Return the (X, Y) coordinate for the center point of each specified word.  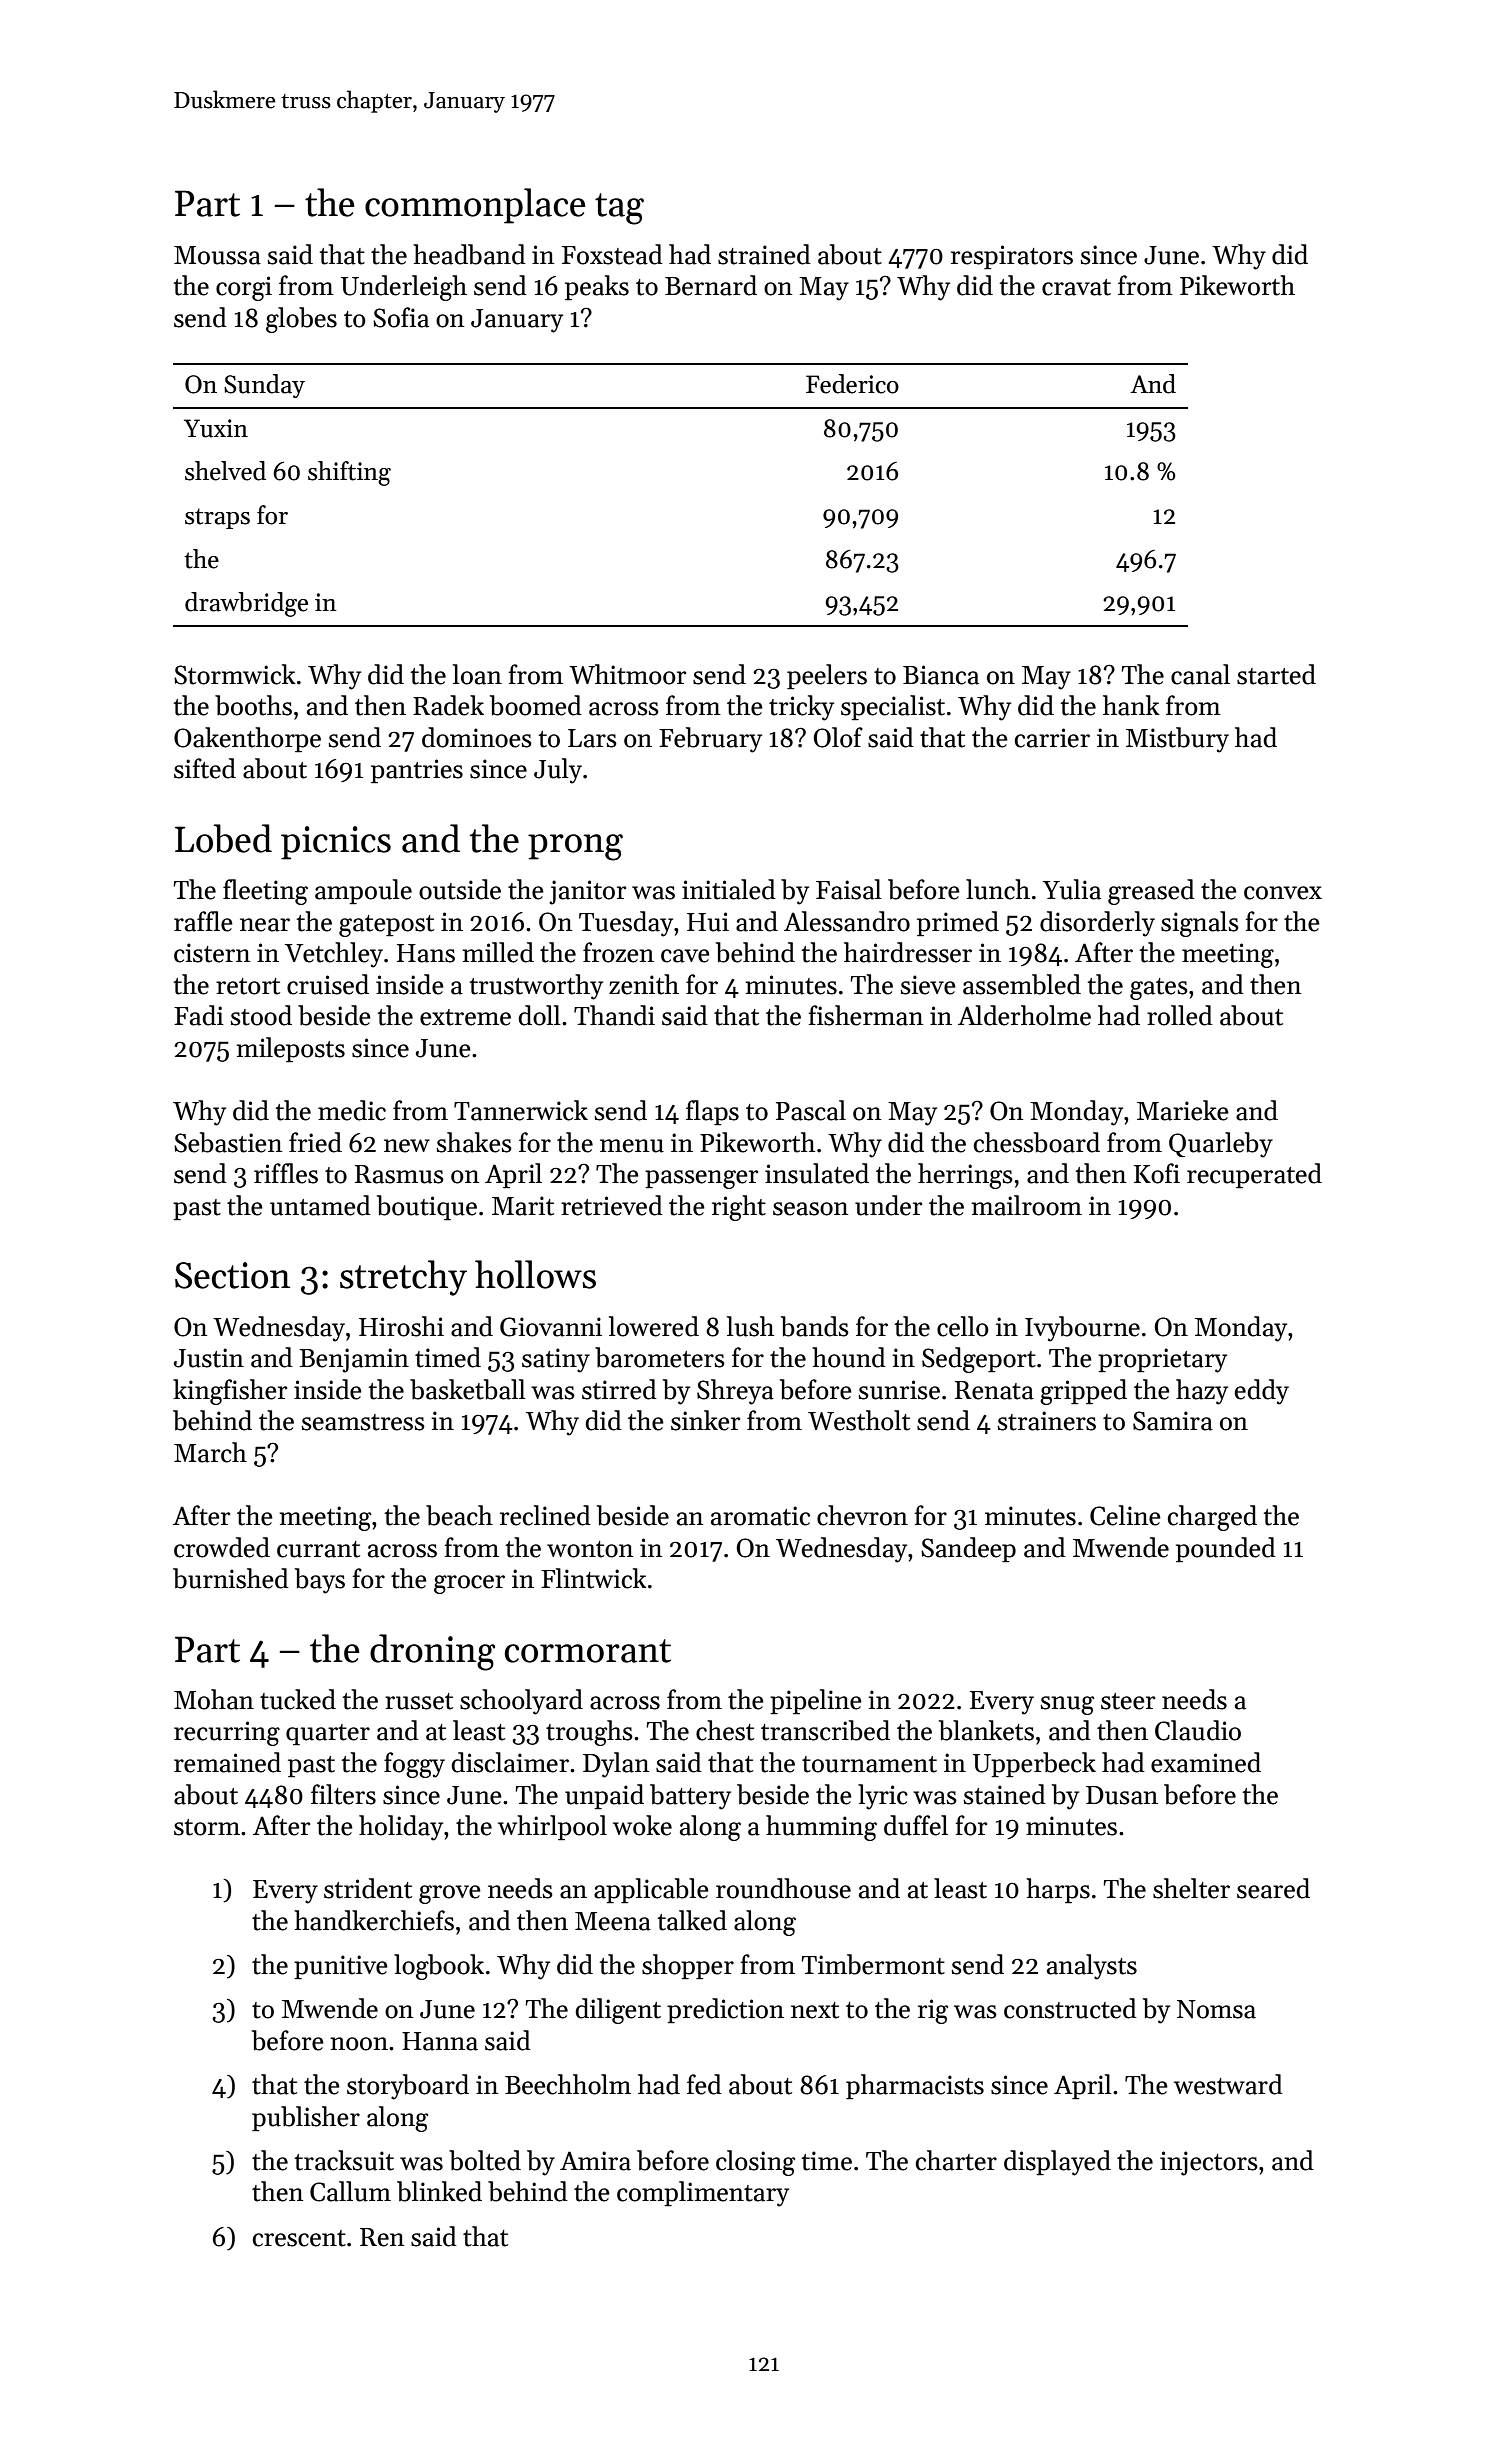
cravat (1076, 287)
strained (764, 254)
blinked (439, 2191)
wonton (590, 1549)
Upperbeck (1034, 1765)
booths (253, 705)
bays (320, 1581)
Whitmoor (627, 674)
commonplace (475, 206)
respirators (1012, 257)
